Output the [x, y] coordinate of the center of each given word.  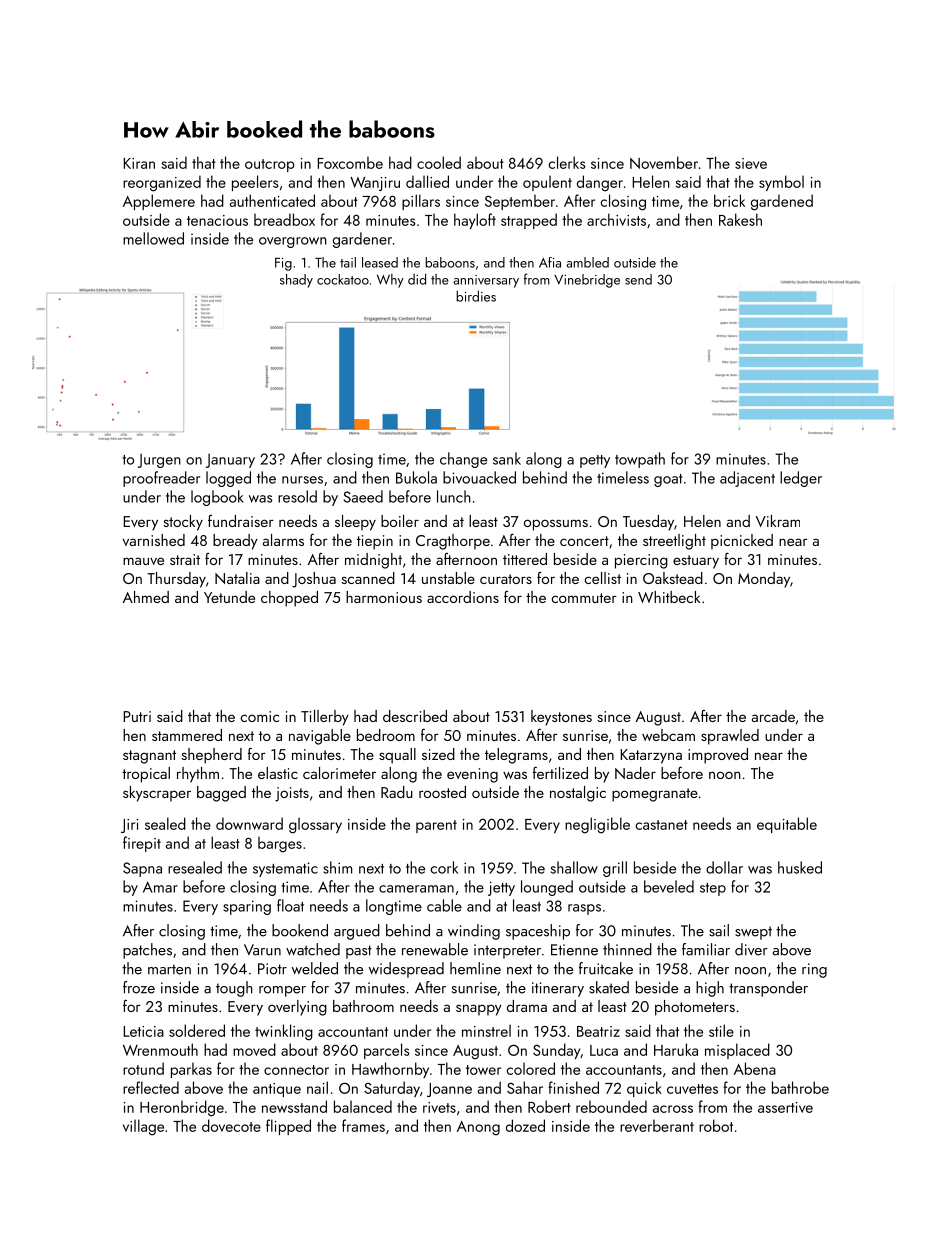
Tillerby [325, 718]
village [143, 1127]
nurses [302, 480]
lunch [454, 496]
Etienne [574, 950]
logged [228, 479]
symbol [781, 183]
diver [751, 949]
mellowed [153, 238]
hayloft [475, 221]
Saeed [363, 496]
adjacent [747, 479]
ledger [801, 479]
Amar [160, 887]
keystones [561, 718]
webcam [668, 735]
